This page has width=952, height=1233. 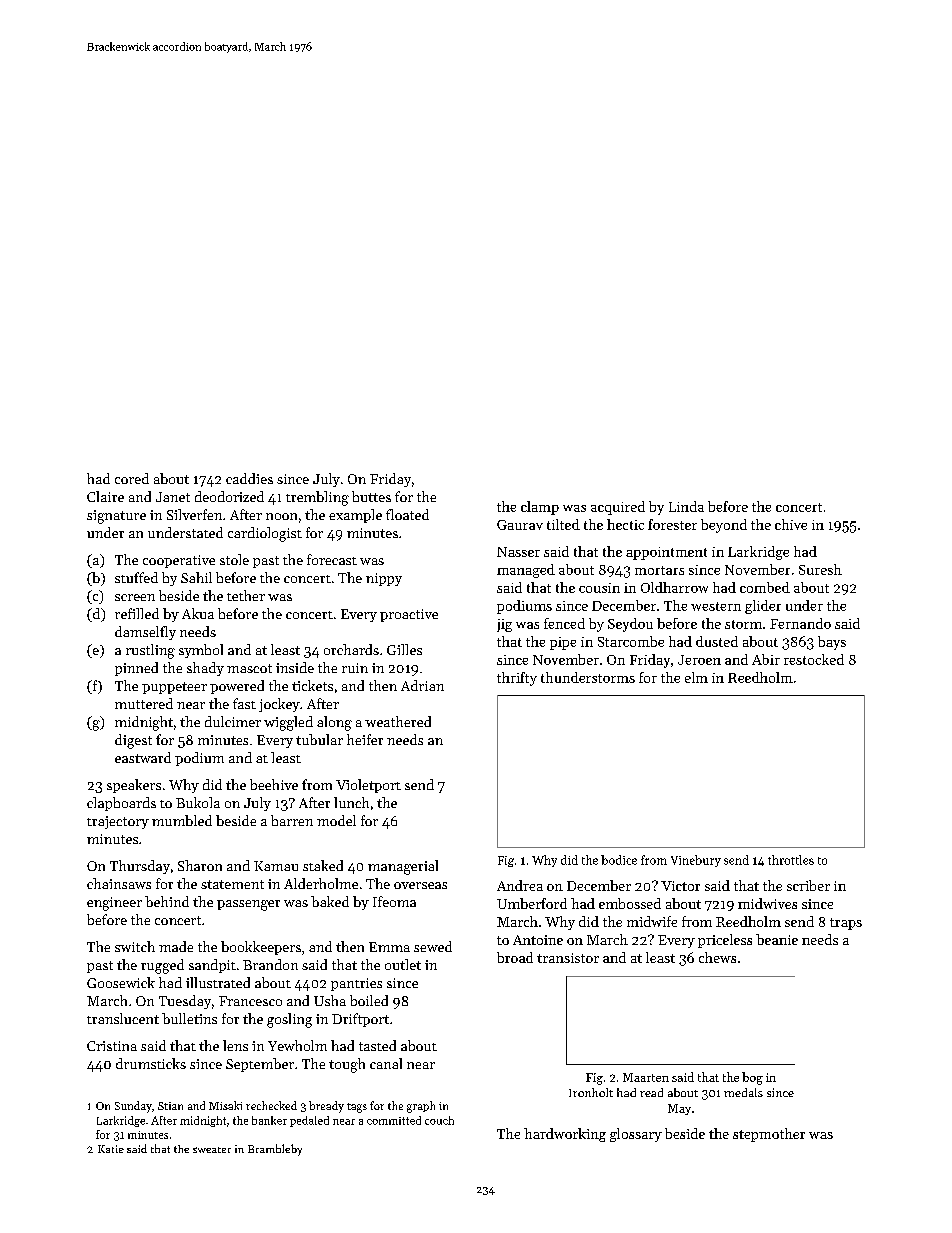 What do you see at coordinates (686, 506) in the page?
I see `Linda` at bounding box center [686, 506].
